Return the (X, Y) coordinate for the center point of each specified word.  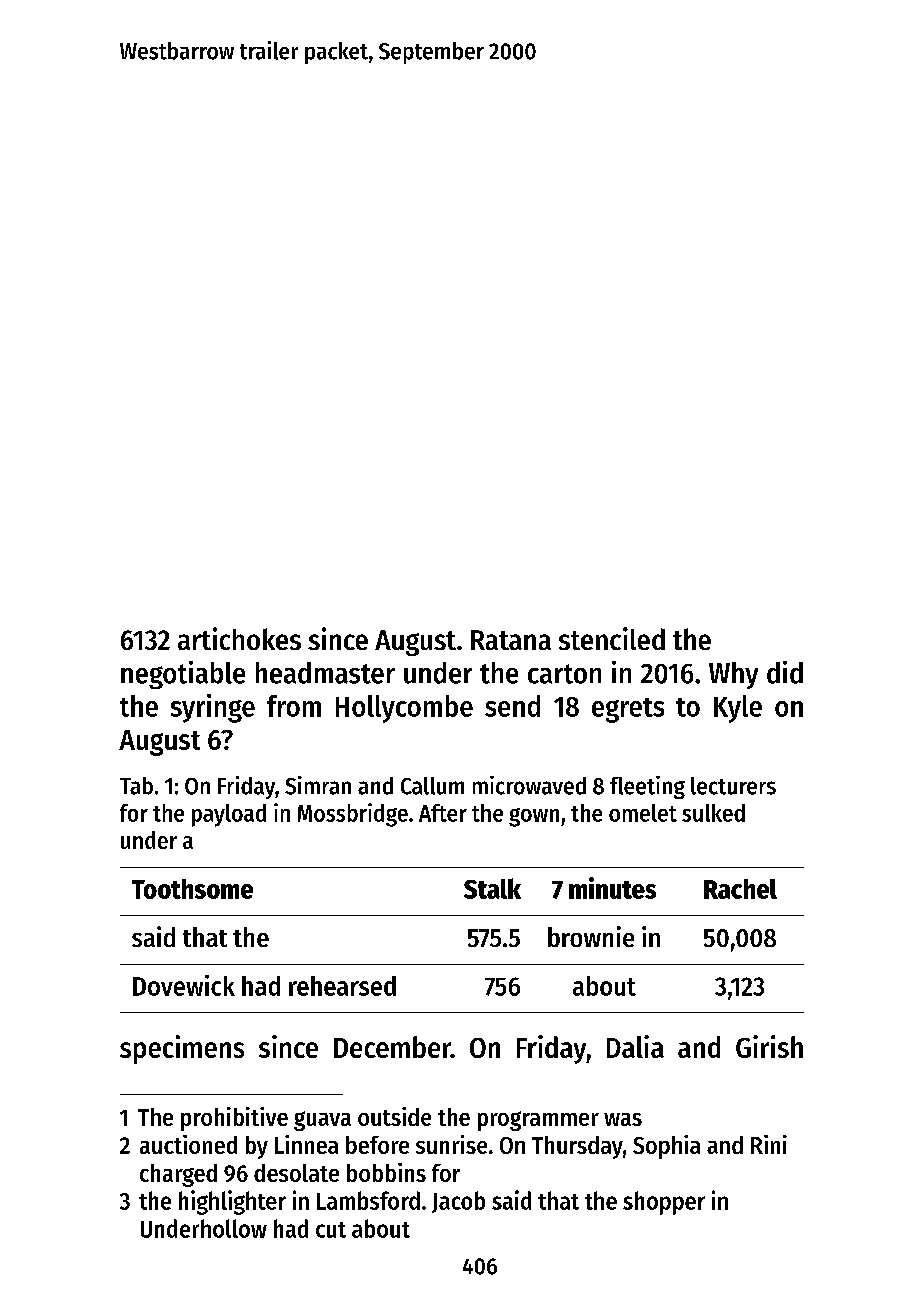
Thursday (577, 1147)
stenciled (612, 638)
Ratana (511, 640)
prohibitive (234, 1119)
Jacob (458, 1202)
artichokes (239, 638)
